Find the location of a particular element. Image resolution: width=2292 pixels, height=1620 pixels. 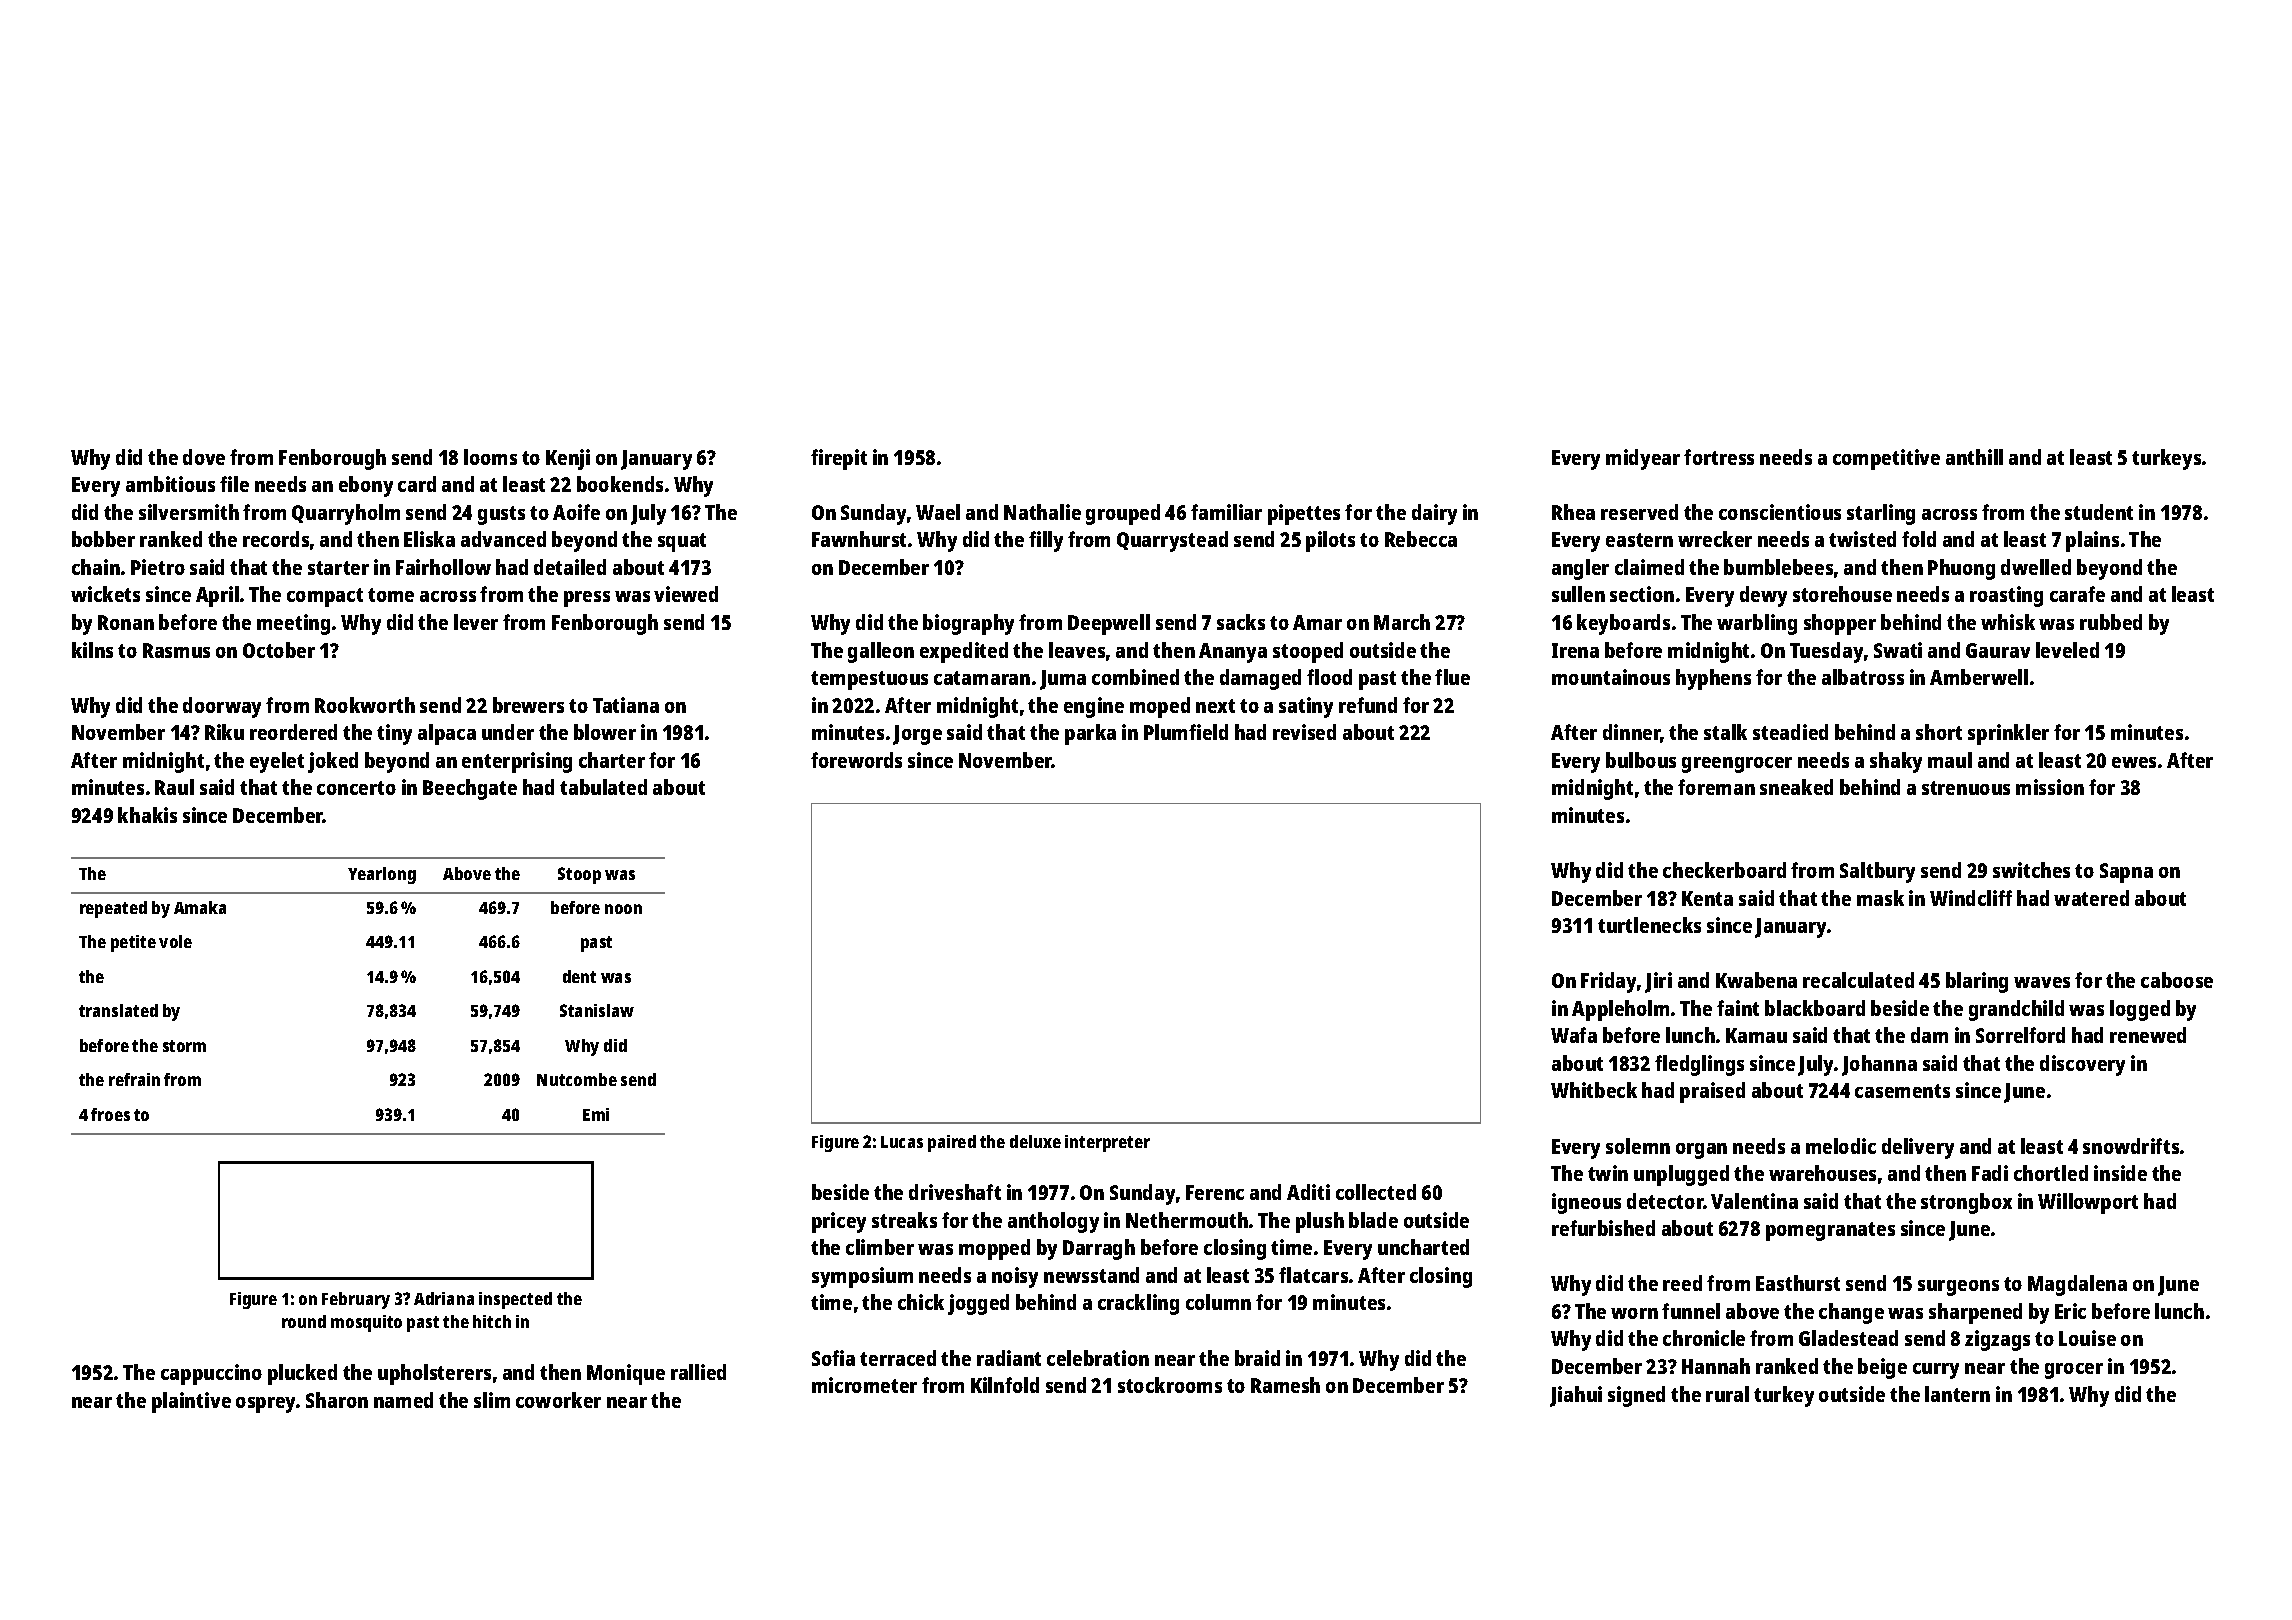

Amberwell is located at coordinates (1979, 677).
